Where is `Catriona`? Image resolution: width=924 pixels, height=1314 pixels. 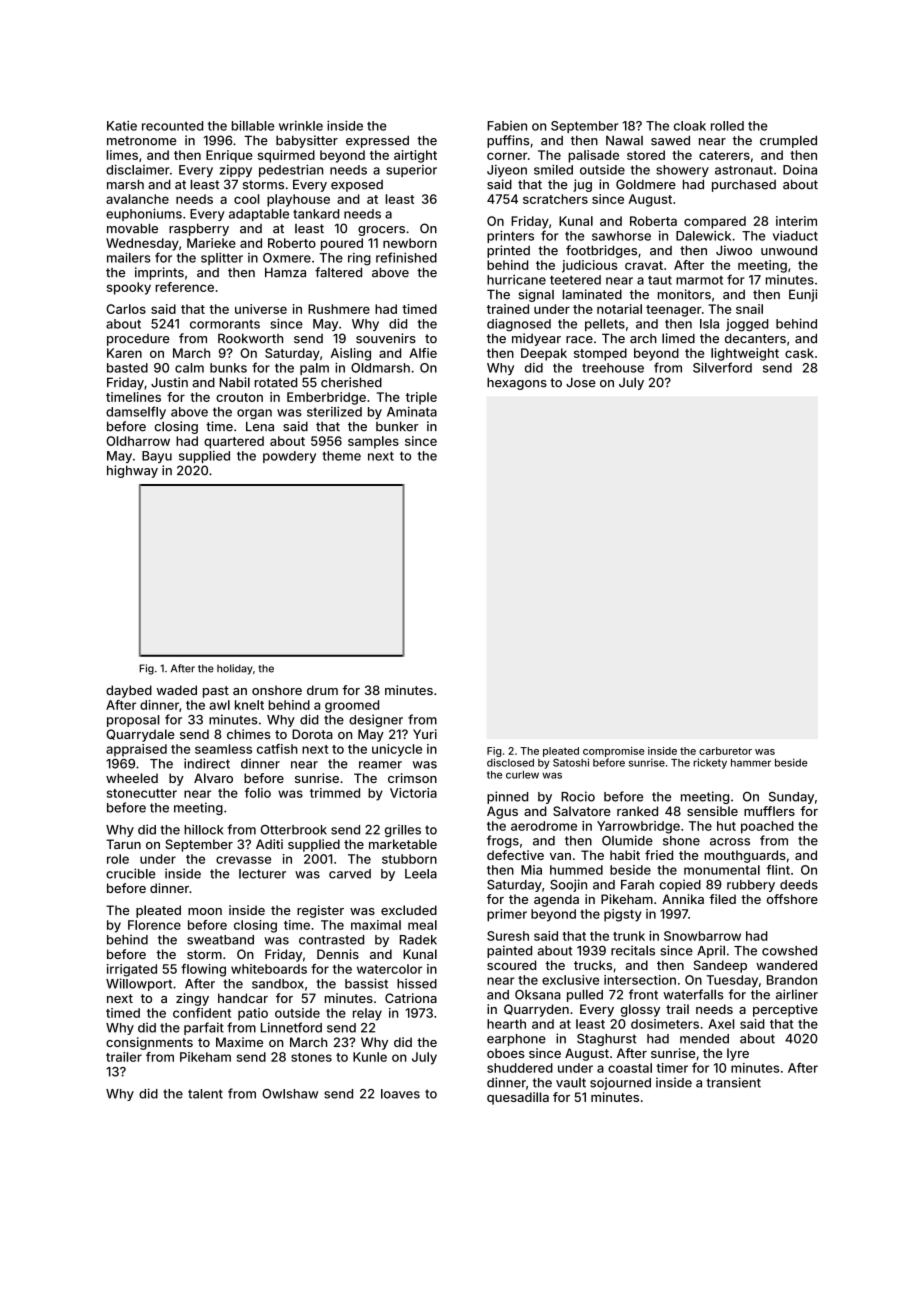 Catriona is located at coordinates (411, 998).
